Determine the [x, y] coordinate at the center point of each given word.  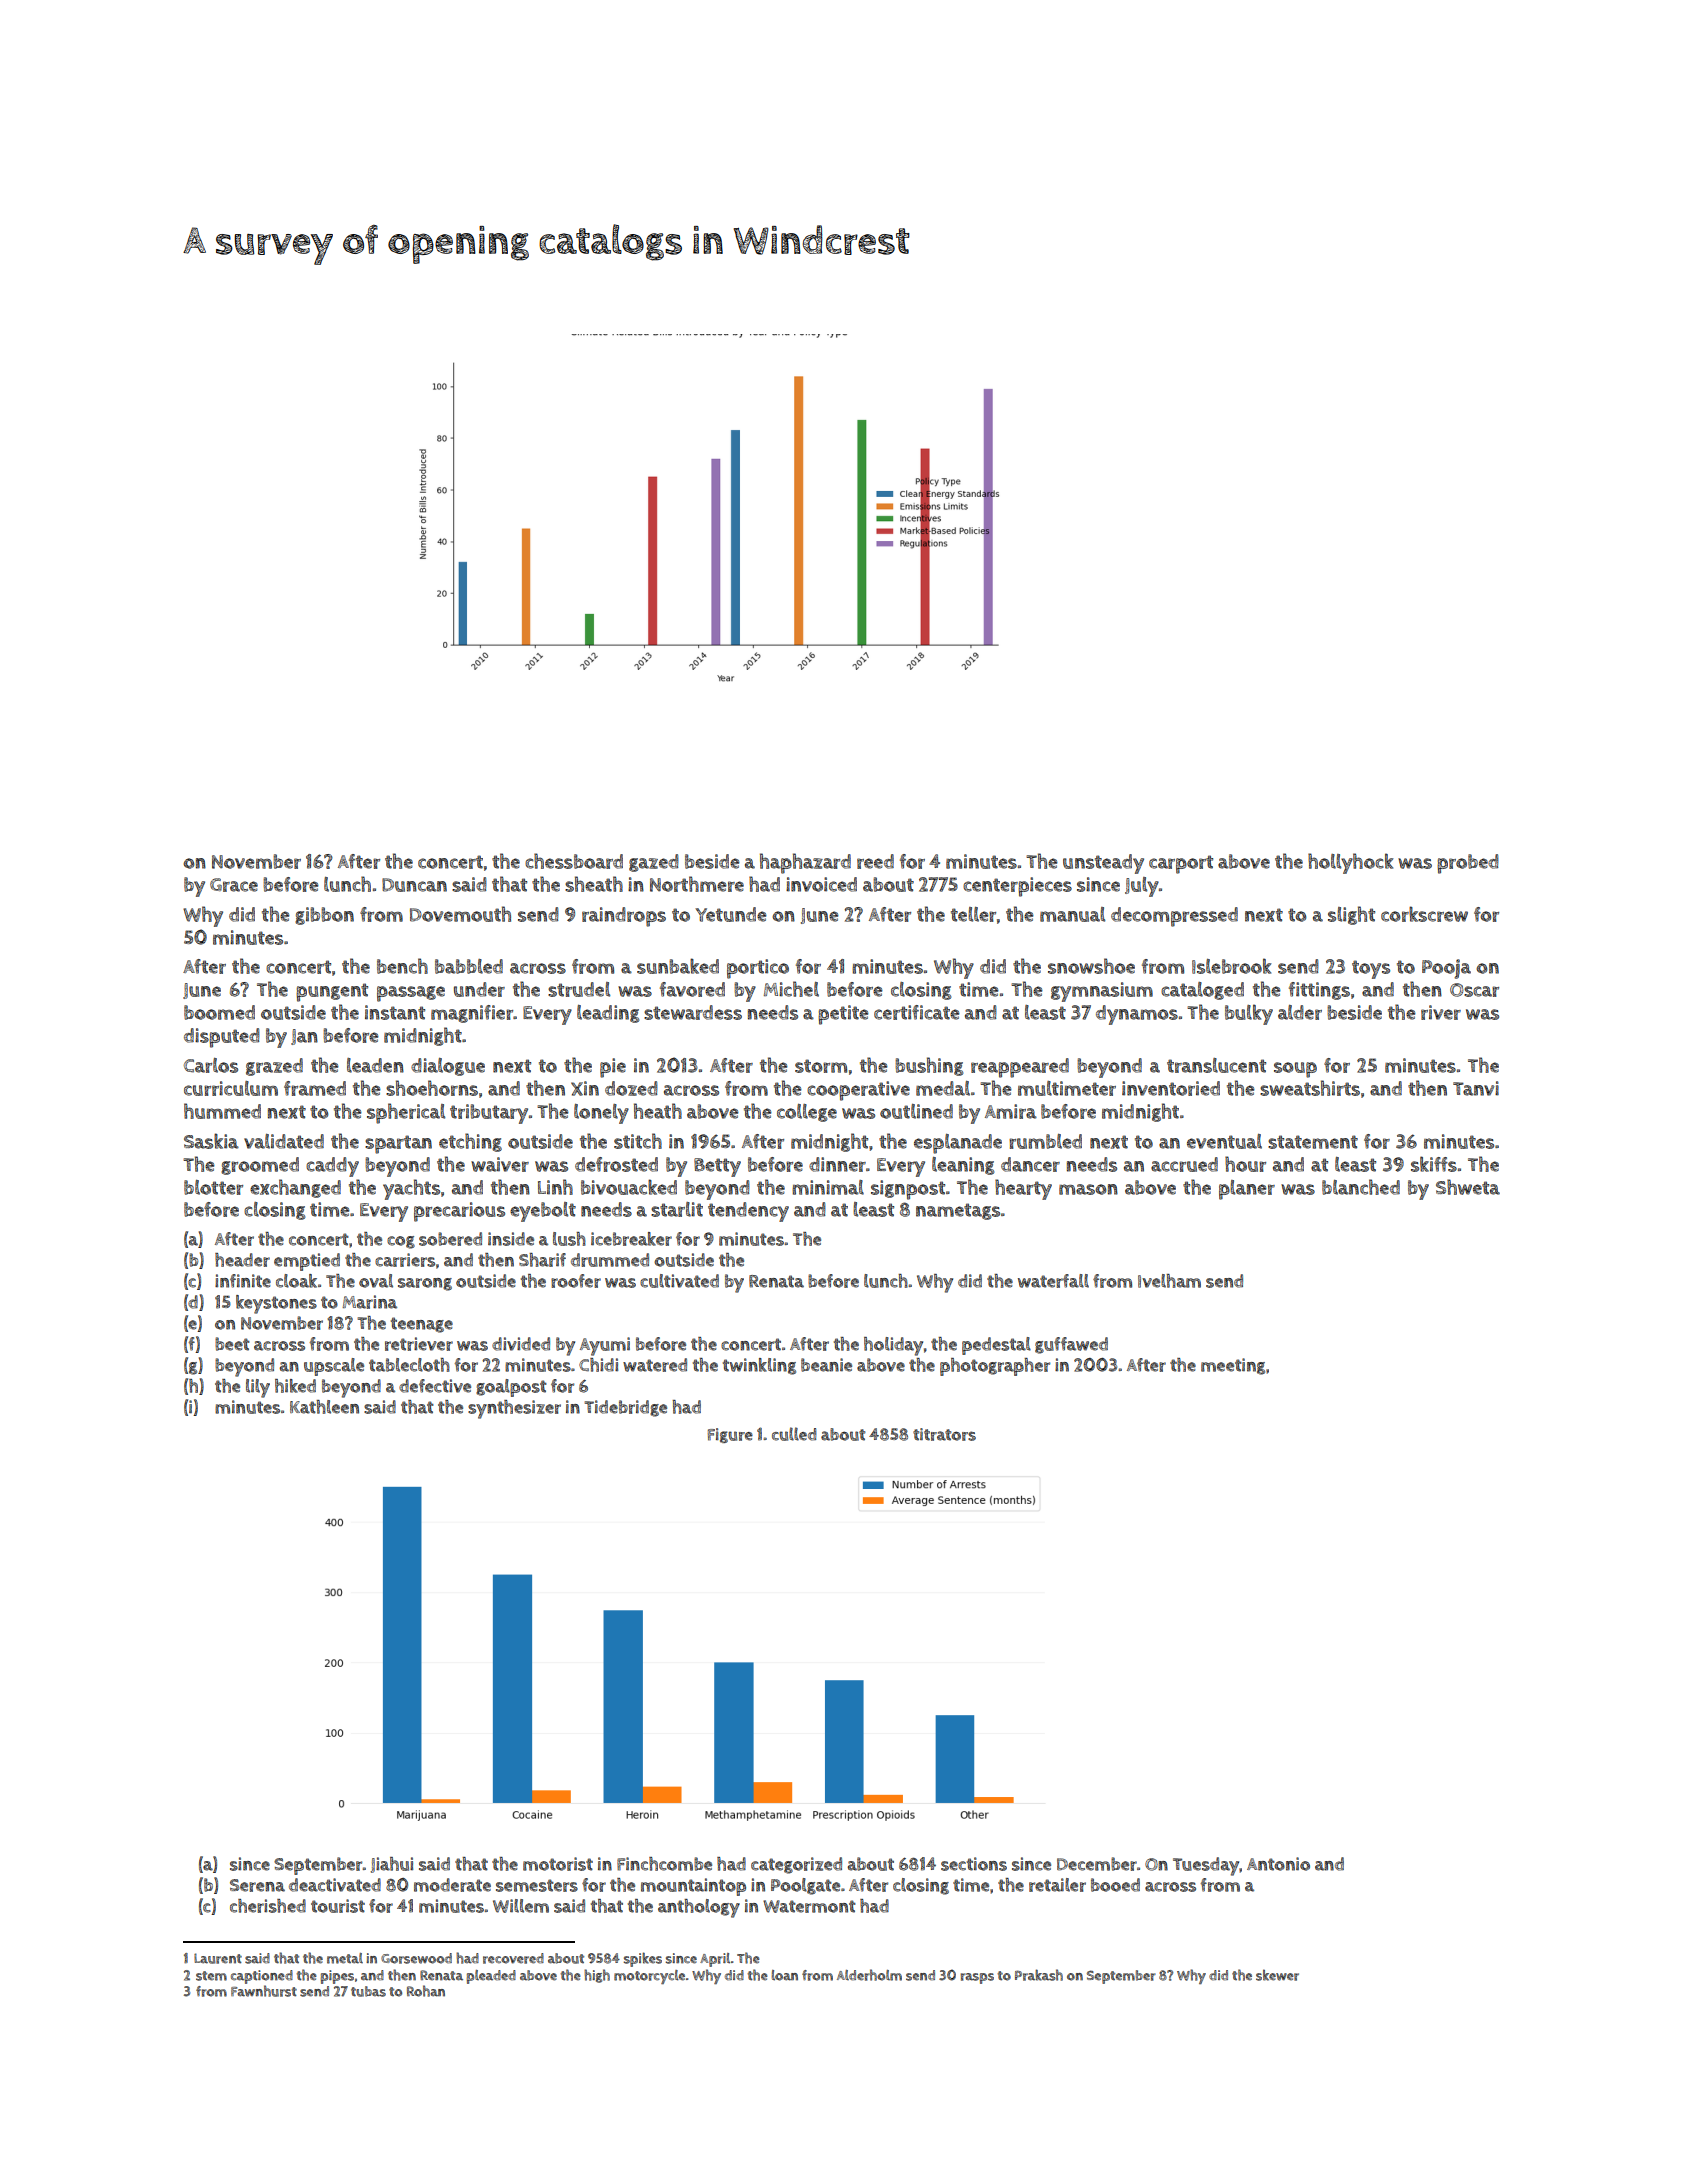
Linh [555, 1187]
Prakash [1039, 1975]
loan [784, 1975]
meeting [1233, 1366]
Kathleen [324, 1407]
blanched [1361, 1187]
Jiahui [392, 1865]
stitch [638, 1141]
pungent [332, 992]
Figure [730, 1435]
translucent [1216, 1065]
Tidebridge [626, 1408]
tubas [368, 1991]
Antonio [1278, 1864]
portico [758, 969]
